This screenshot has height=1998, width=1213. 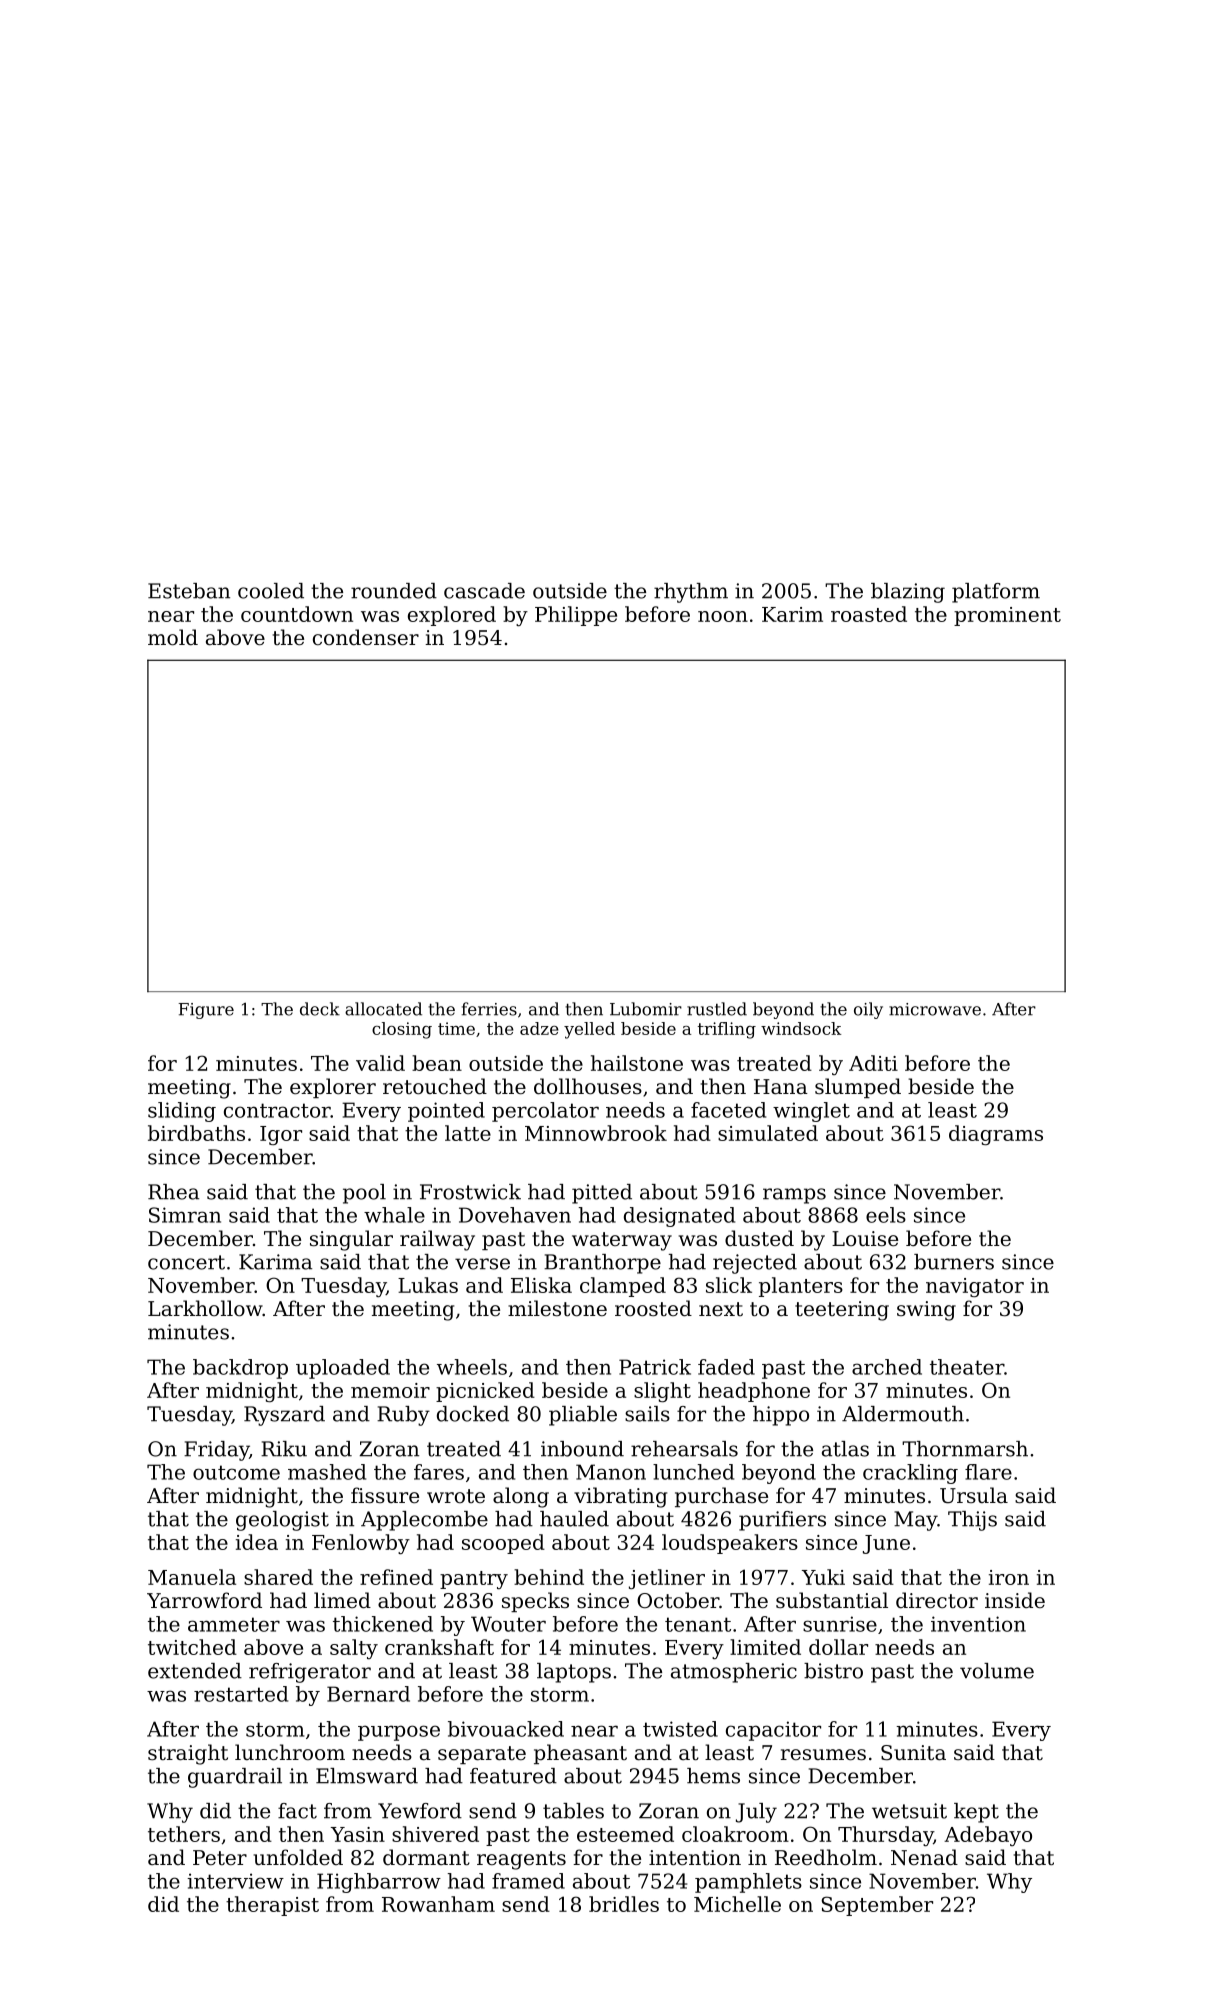 What do you see at coordinates (189, 591) in the screenshot?
I see `Esteban` at bounding box center [189, 591].
